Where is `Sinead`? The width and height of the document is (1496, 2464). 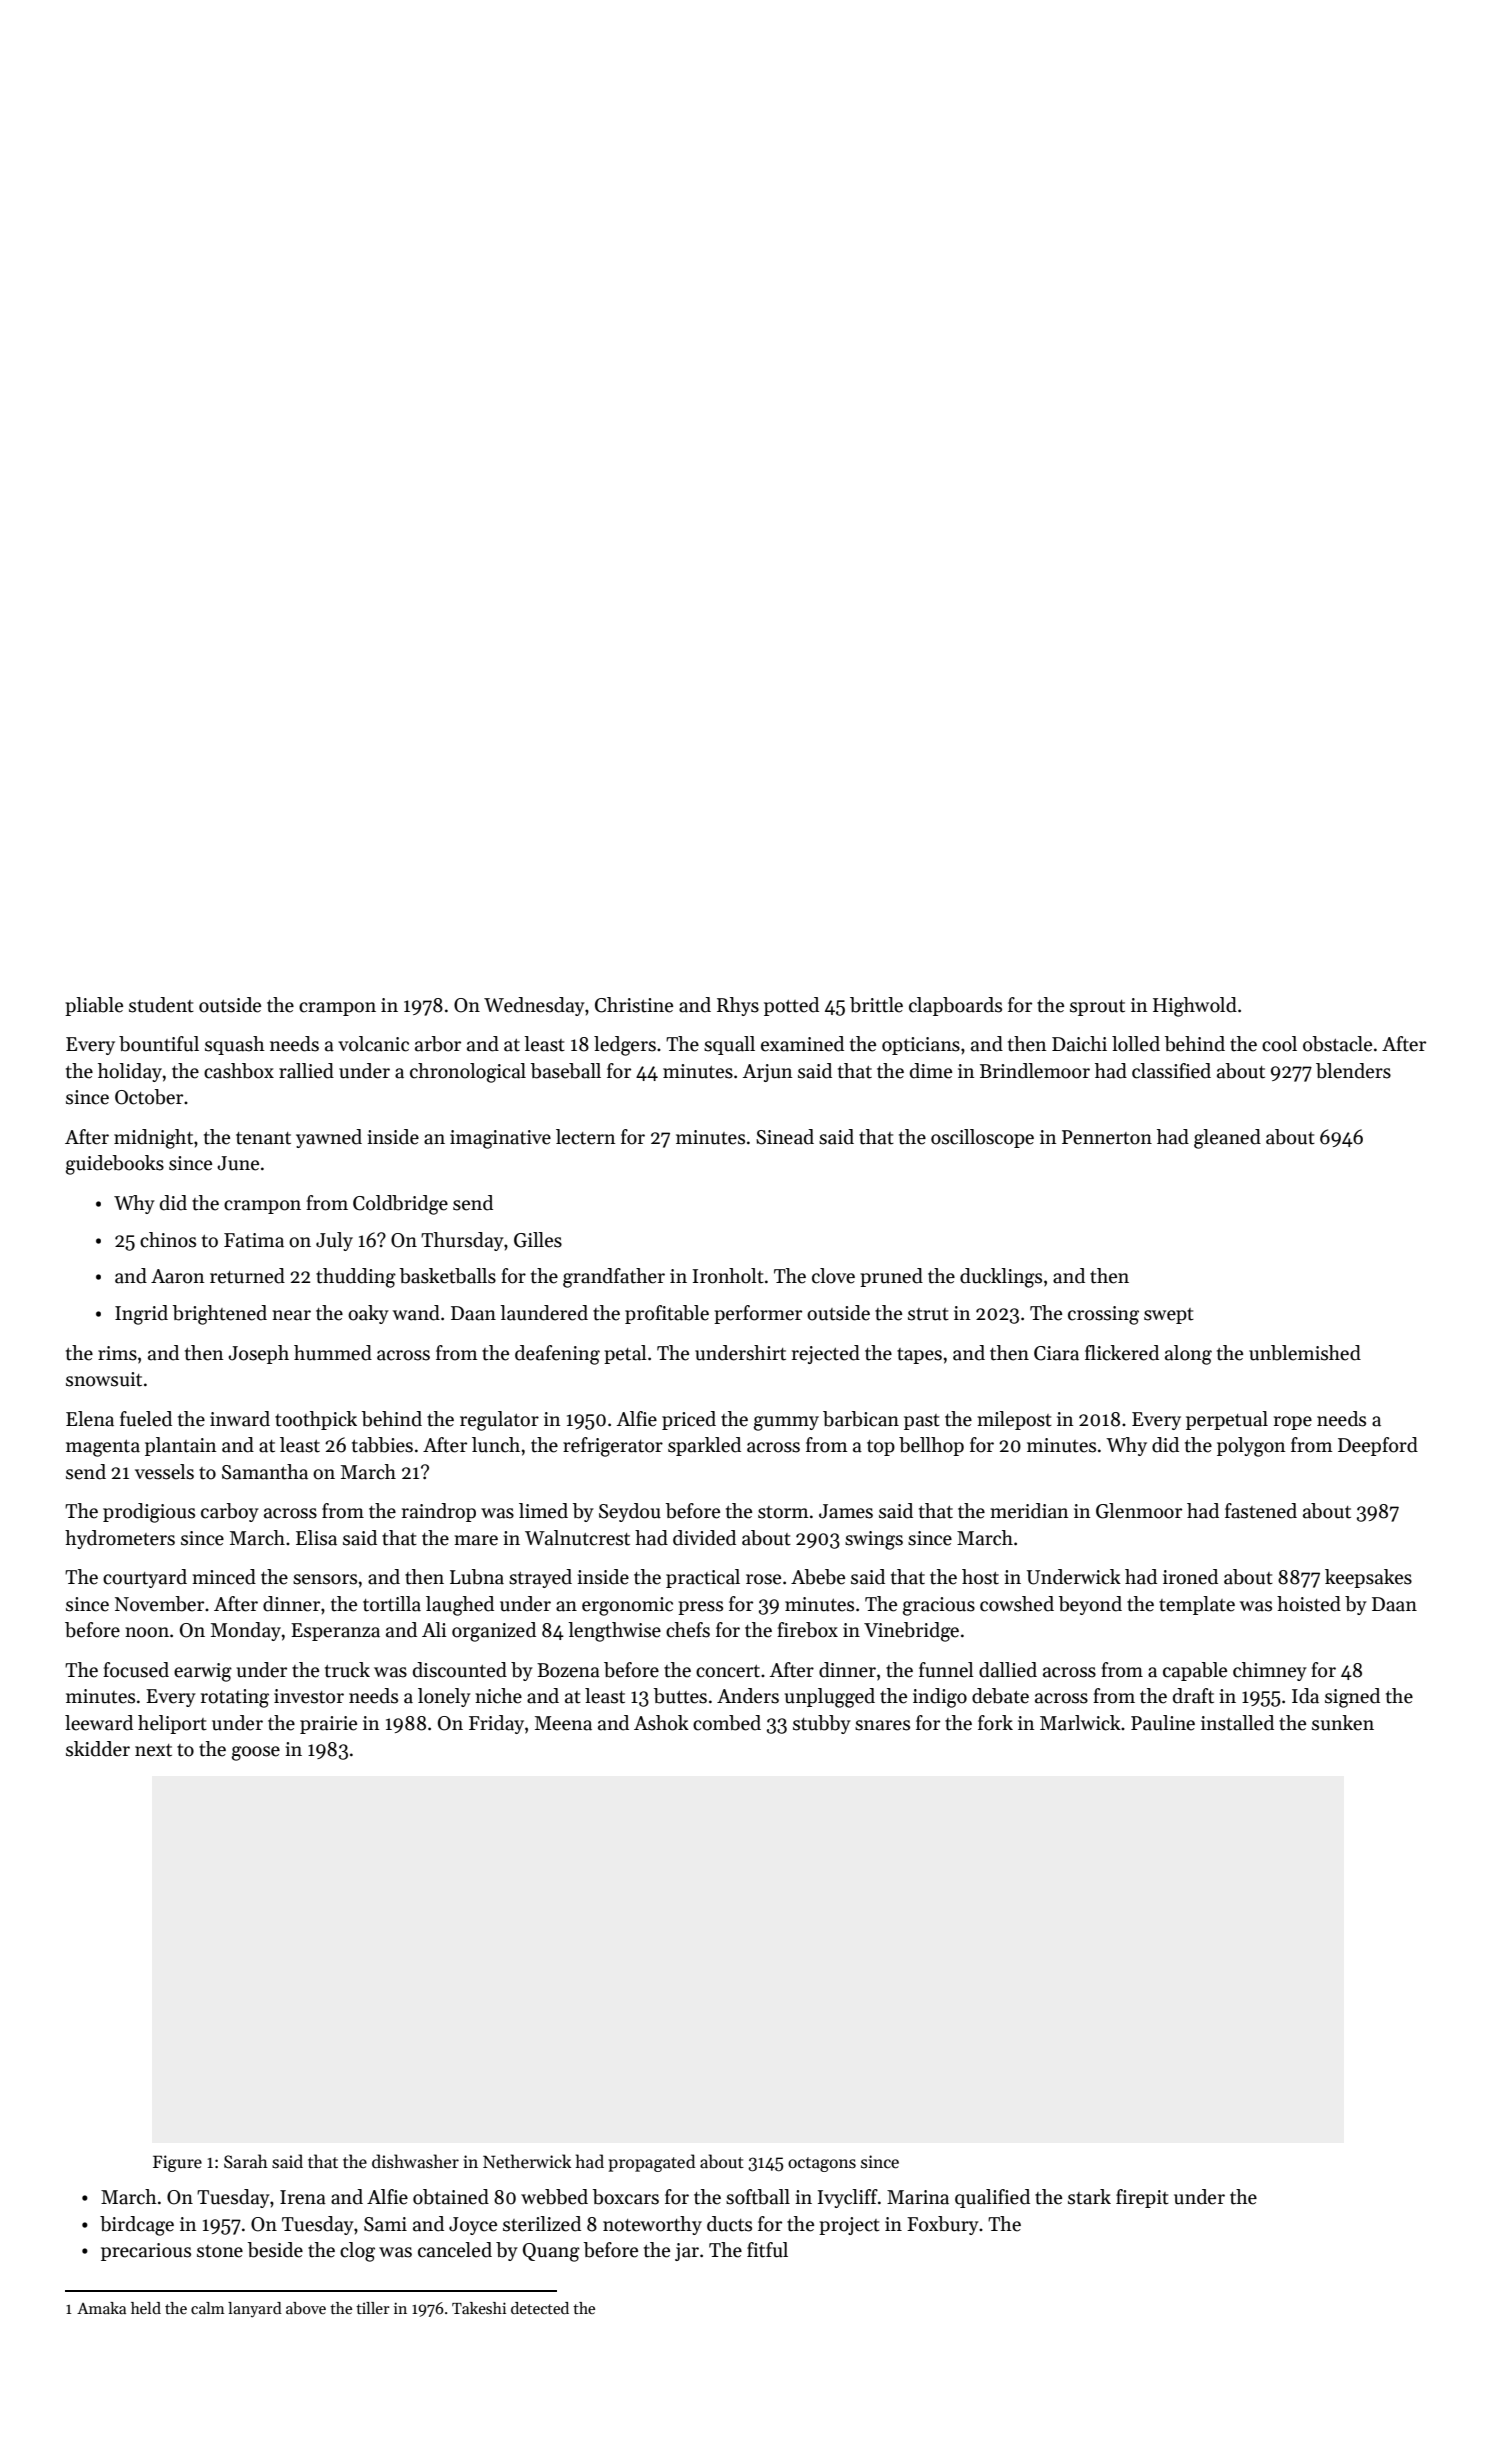 Sinead is located at coordinates (785, 1137).
